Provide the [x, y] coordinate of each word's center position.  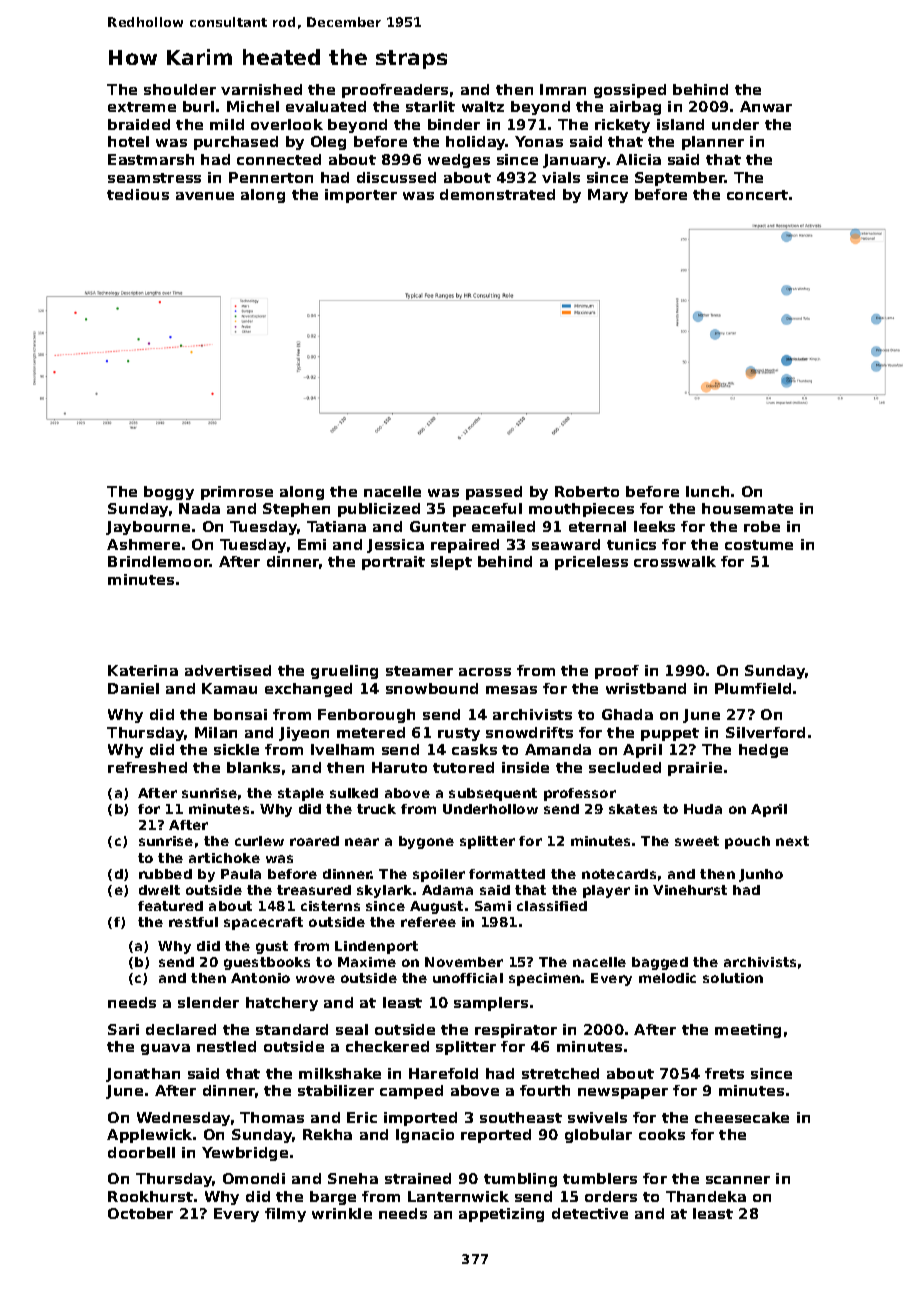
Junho [761, 875]
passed [494, 493]
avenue [205, 196]
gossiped [630, 91]
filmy [285, 1215]
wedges [459, 161]
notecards [619, 874]
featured [170, 906]
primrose [237, 493]
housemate [747, 508]
